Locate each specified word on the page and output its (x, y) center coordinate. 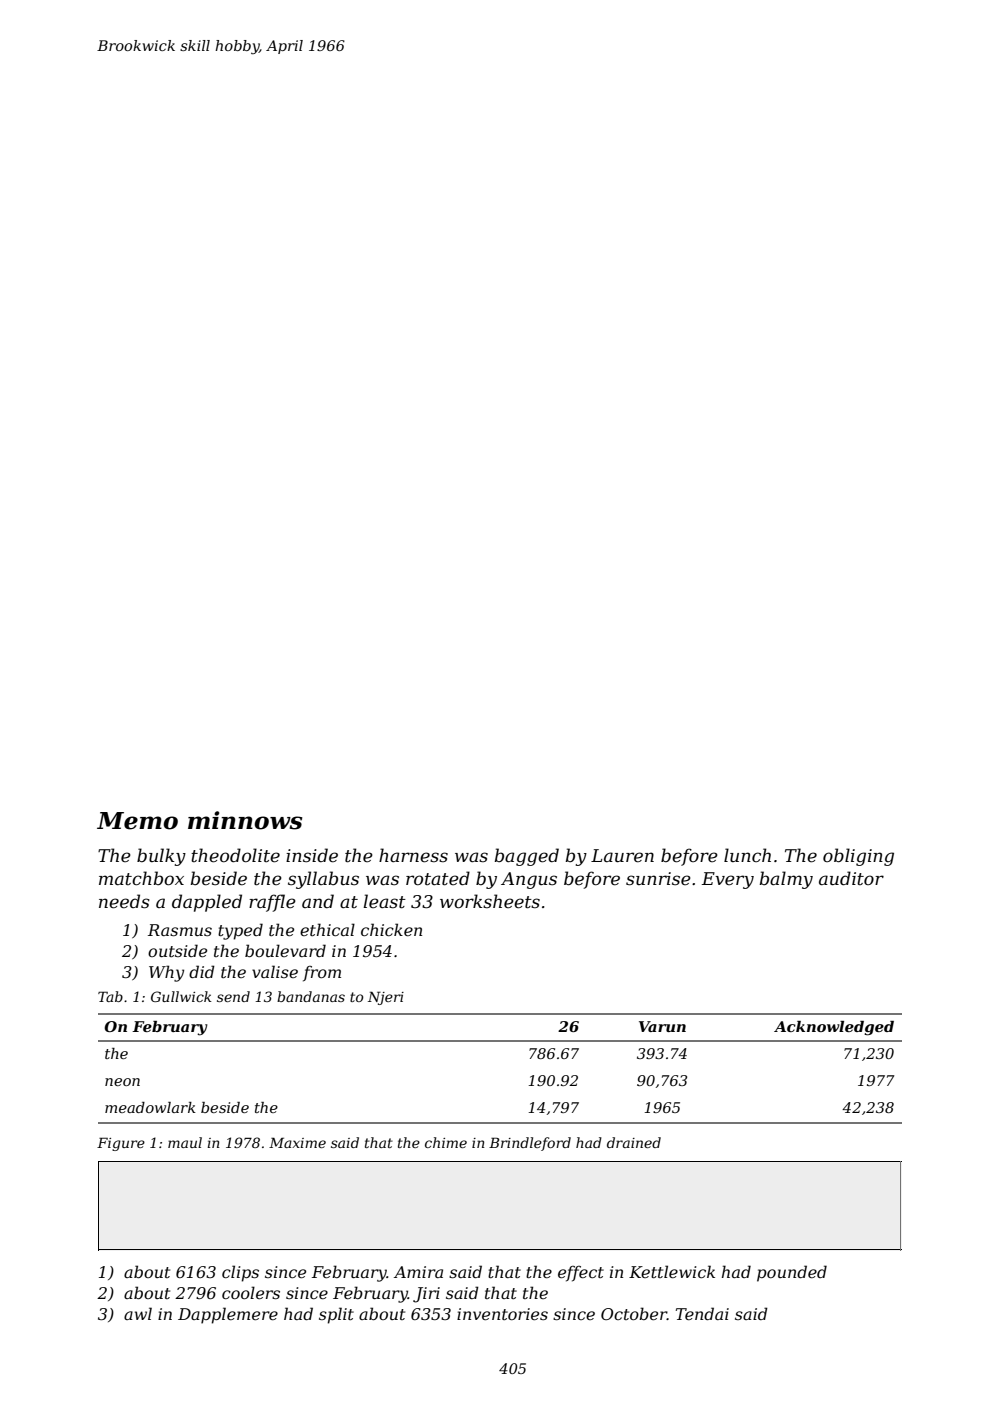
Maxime (297, 1142)
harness (413, 855)
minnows (245, 820)
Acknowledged (834, 1028)
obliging (858, 857)
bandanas (311, 996)
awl (138, 1313)
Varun (662, 1026)
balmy (786, 880)
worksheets (490, 901)
